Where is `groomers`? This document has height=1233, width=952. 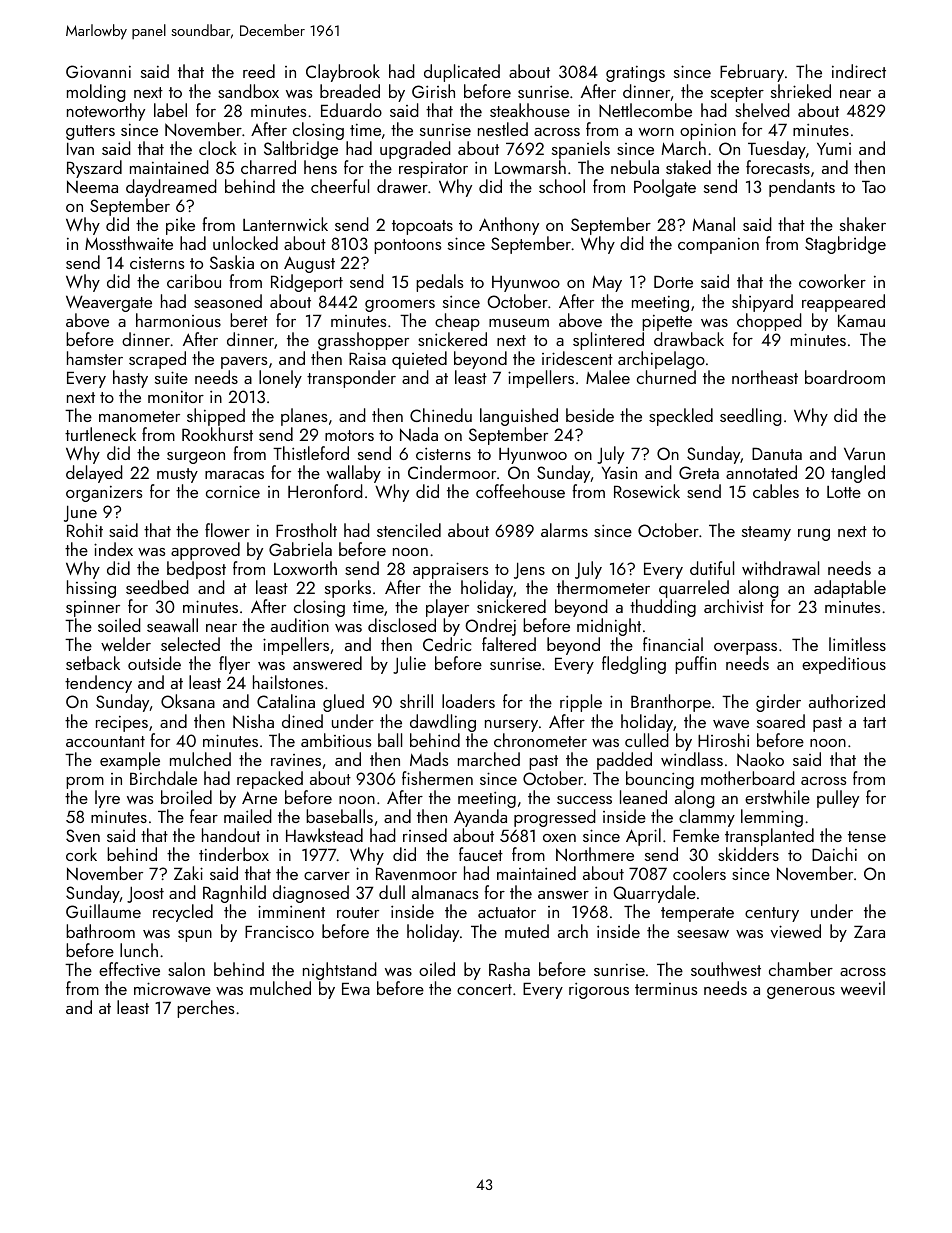
groomers is located at coordinates (400, 306).
